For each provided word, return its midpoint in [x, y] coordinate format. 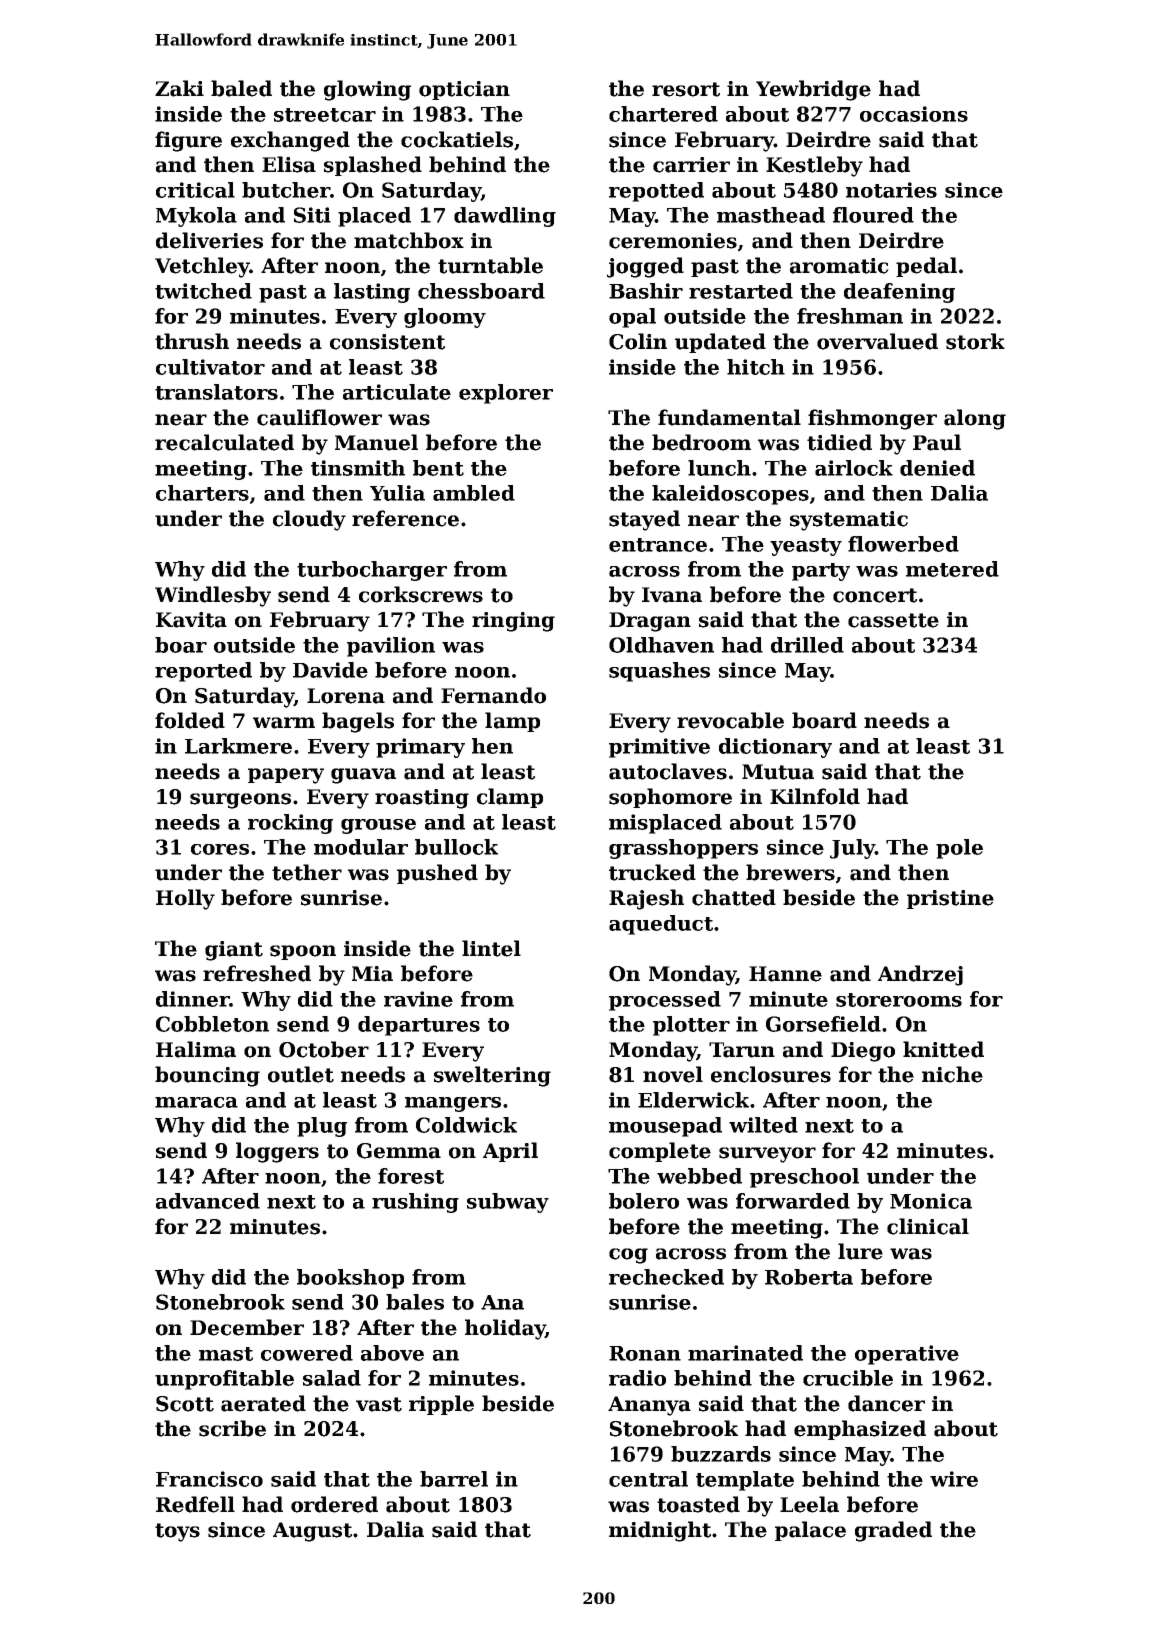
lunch [719, 468]
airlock [854, 468]
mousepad [665, 1127]
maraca [196, 1102]
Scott [185, 1404]
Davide [330, 670]
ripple [441, 1405]
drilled [807, 645]
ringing [513, 622]
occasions [914, 114]
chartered [663, 114]
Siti [312, 215]
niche [952, 1074]
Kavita [191, 620]
